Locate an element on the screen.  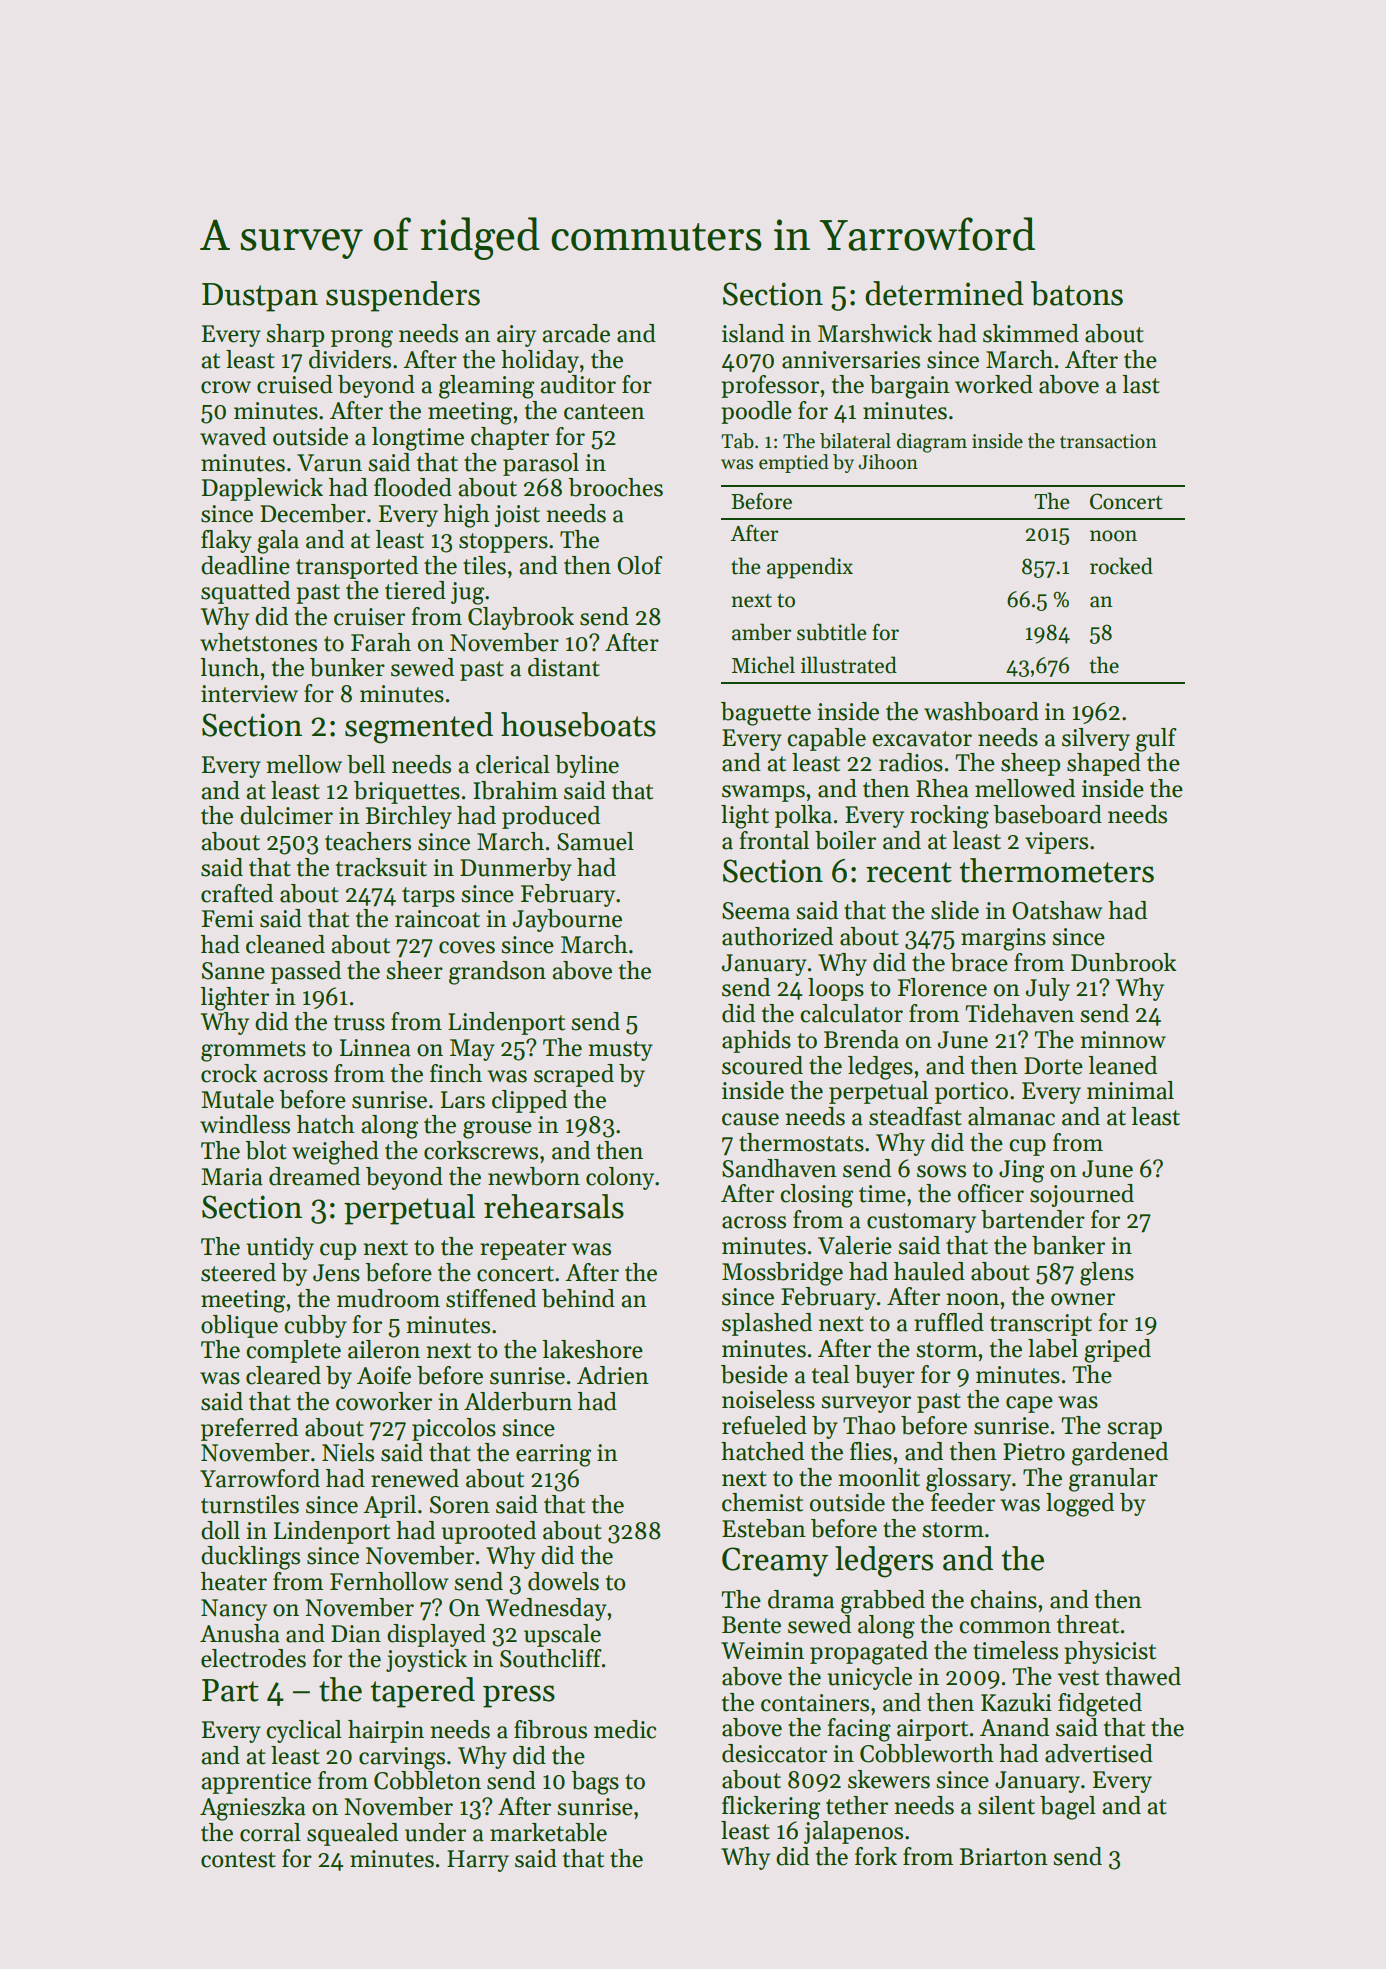
hairpin is located at coordinates (386, 1731).
